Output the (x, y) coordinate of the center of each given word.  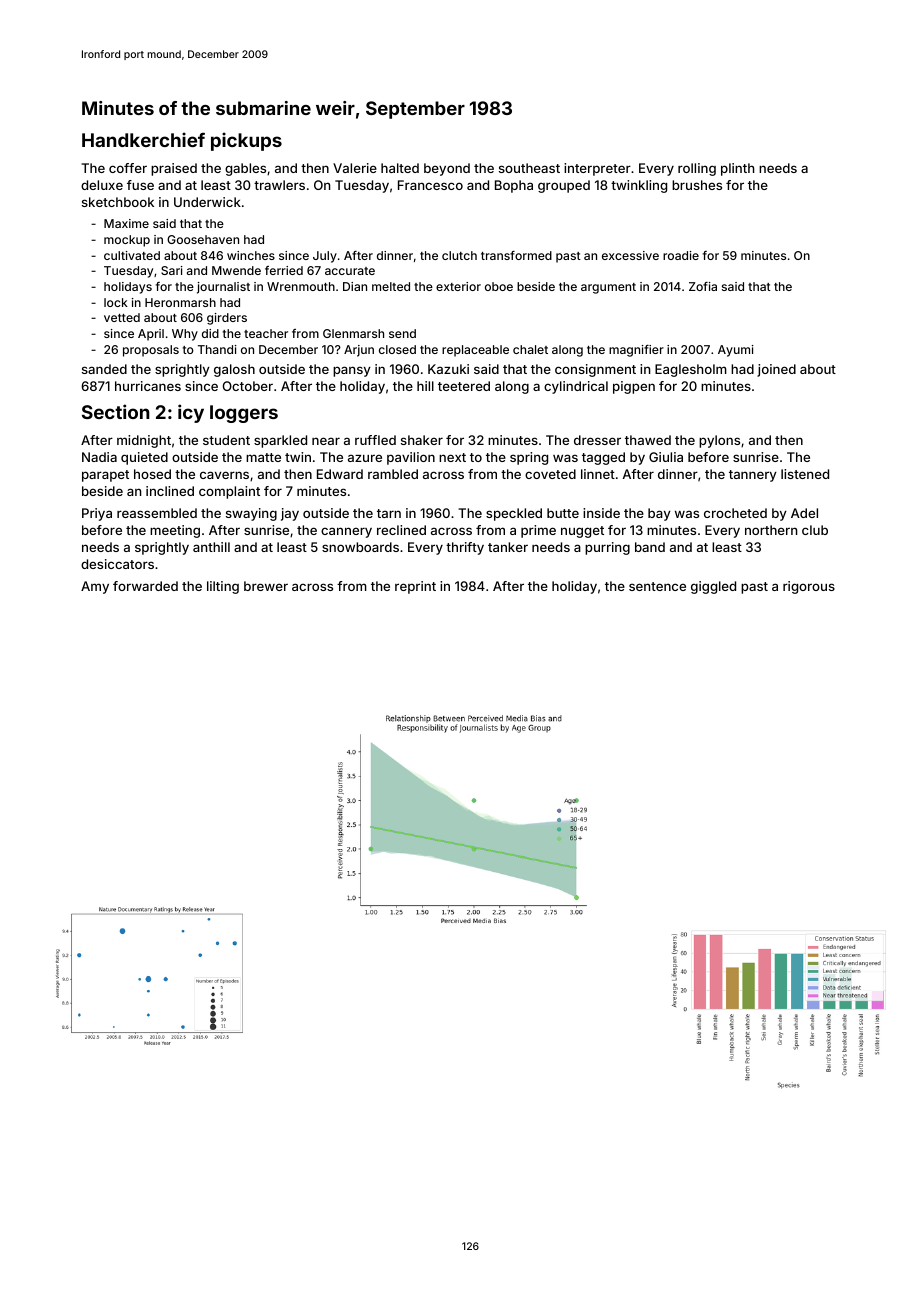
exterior (458, 286)
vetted (122, 317)
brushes (697, 185)
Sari (172, 270)
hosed (152, 474)
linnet (598, 474)
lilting (223, 587)
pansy (352, 371)
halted (400, 168)
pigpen (634, 387)
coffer (128, 168)
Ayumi (736, 351)
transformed (516, 255)
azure (365, 458)
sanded (104, 369)
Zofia (703, 286)
